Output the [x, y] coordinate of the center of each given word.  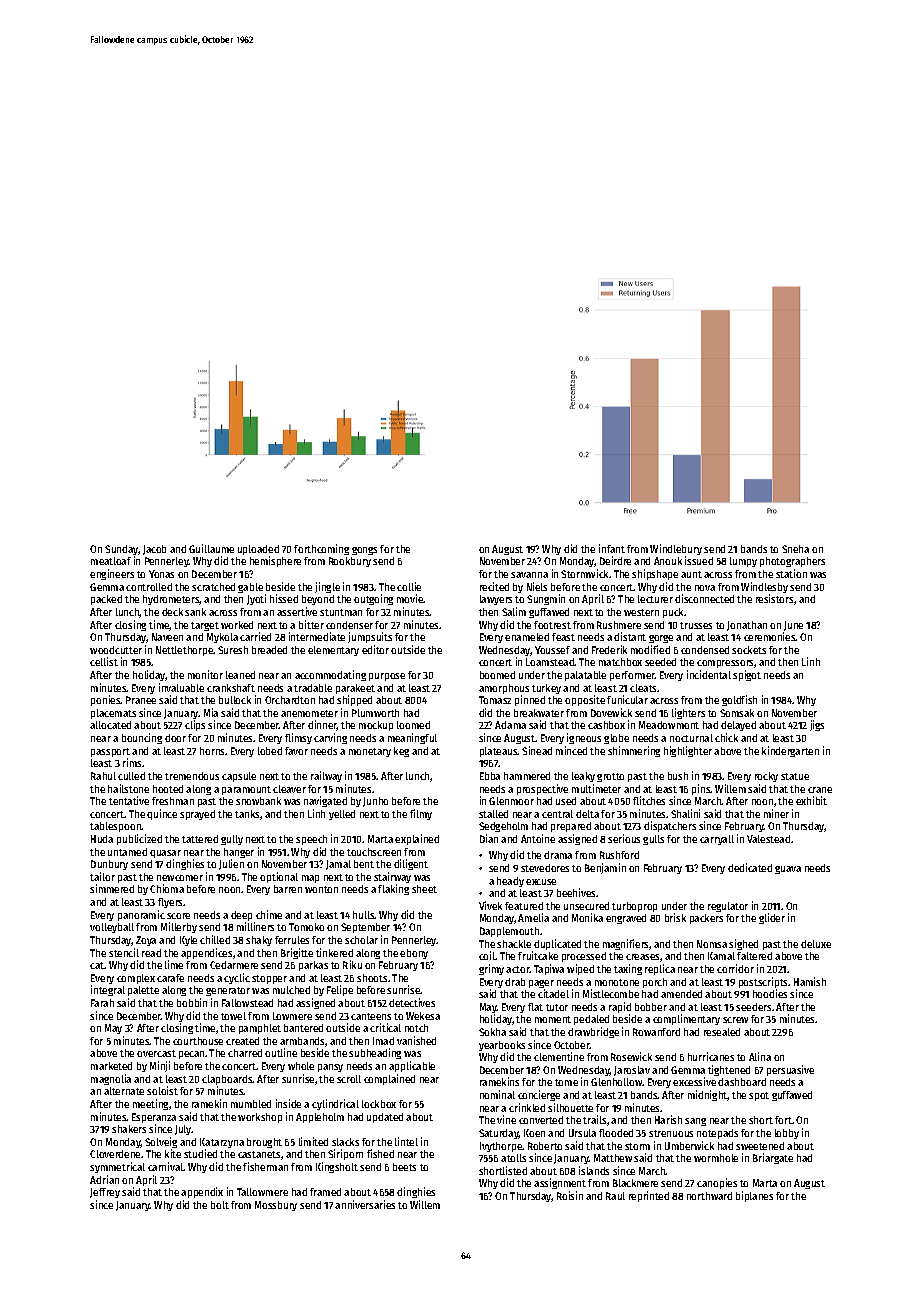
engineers [112, 574]
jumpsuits [370, 637]
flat [535, 1007]
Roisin [570, 1195]
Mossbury [276, 1206]
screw [735, 1020]
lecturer [655, 599]
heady [510, 882]
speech [311, 840]
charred [245, 1053]
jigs [817, 725]
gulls [653, 840]
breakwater [539, 713]
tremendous [192, 776]
